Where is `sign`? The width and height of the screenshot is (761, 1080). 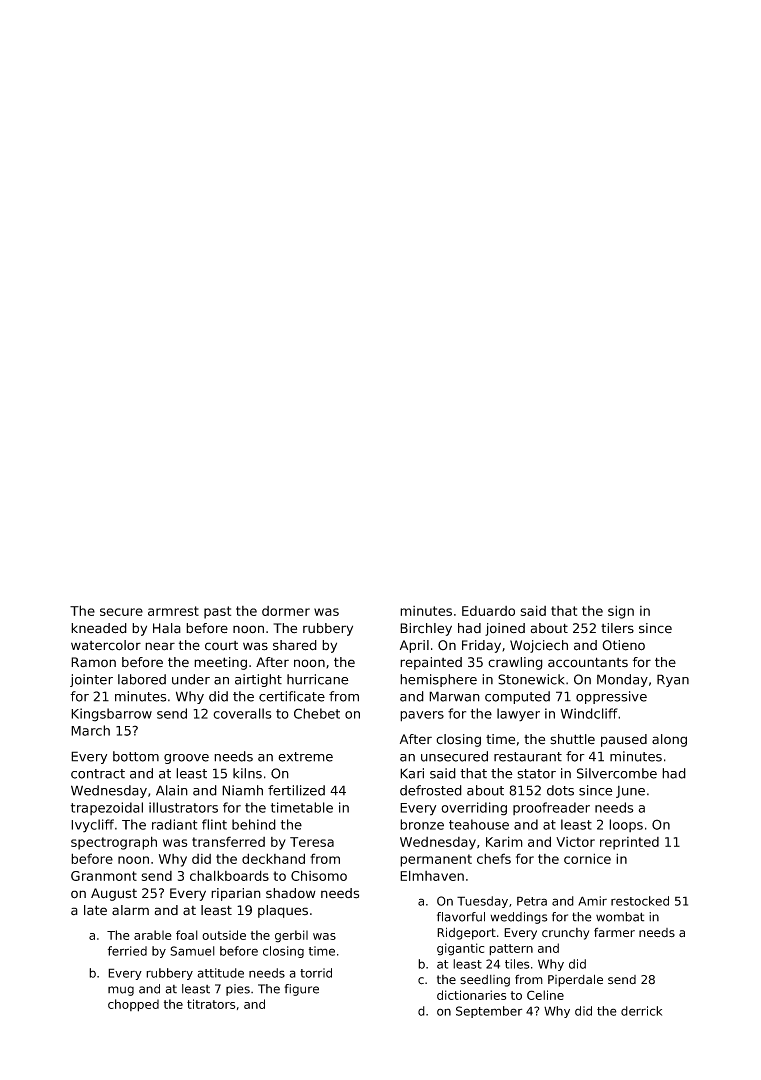 sign is located at coordinates (621, 612).
